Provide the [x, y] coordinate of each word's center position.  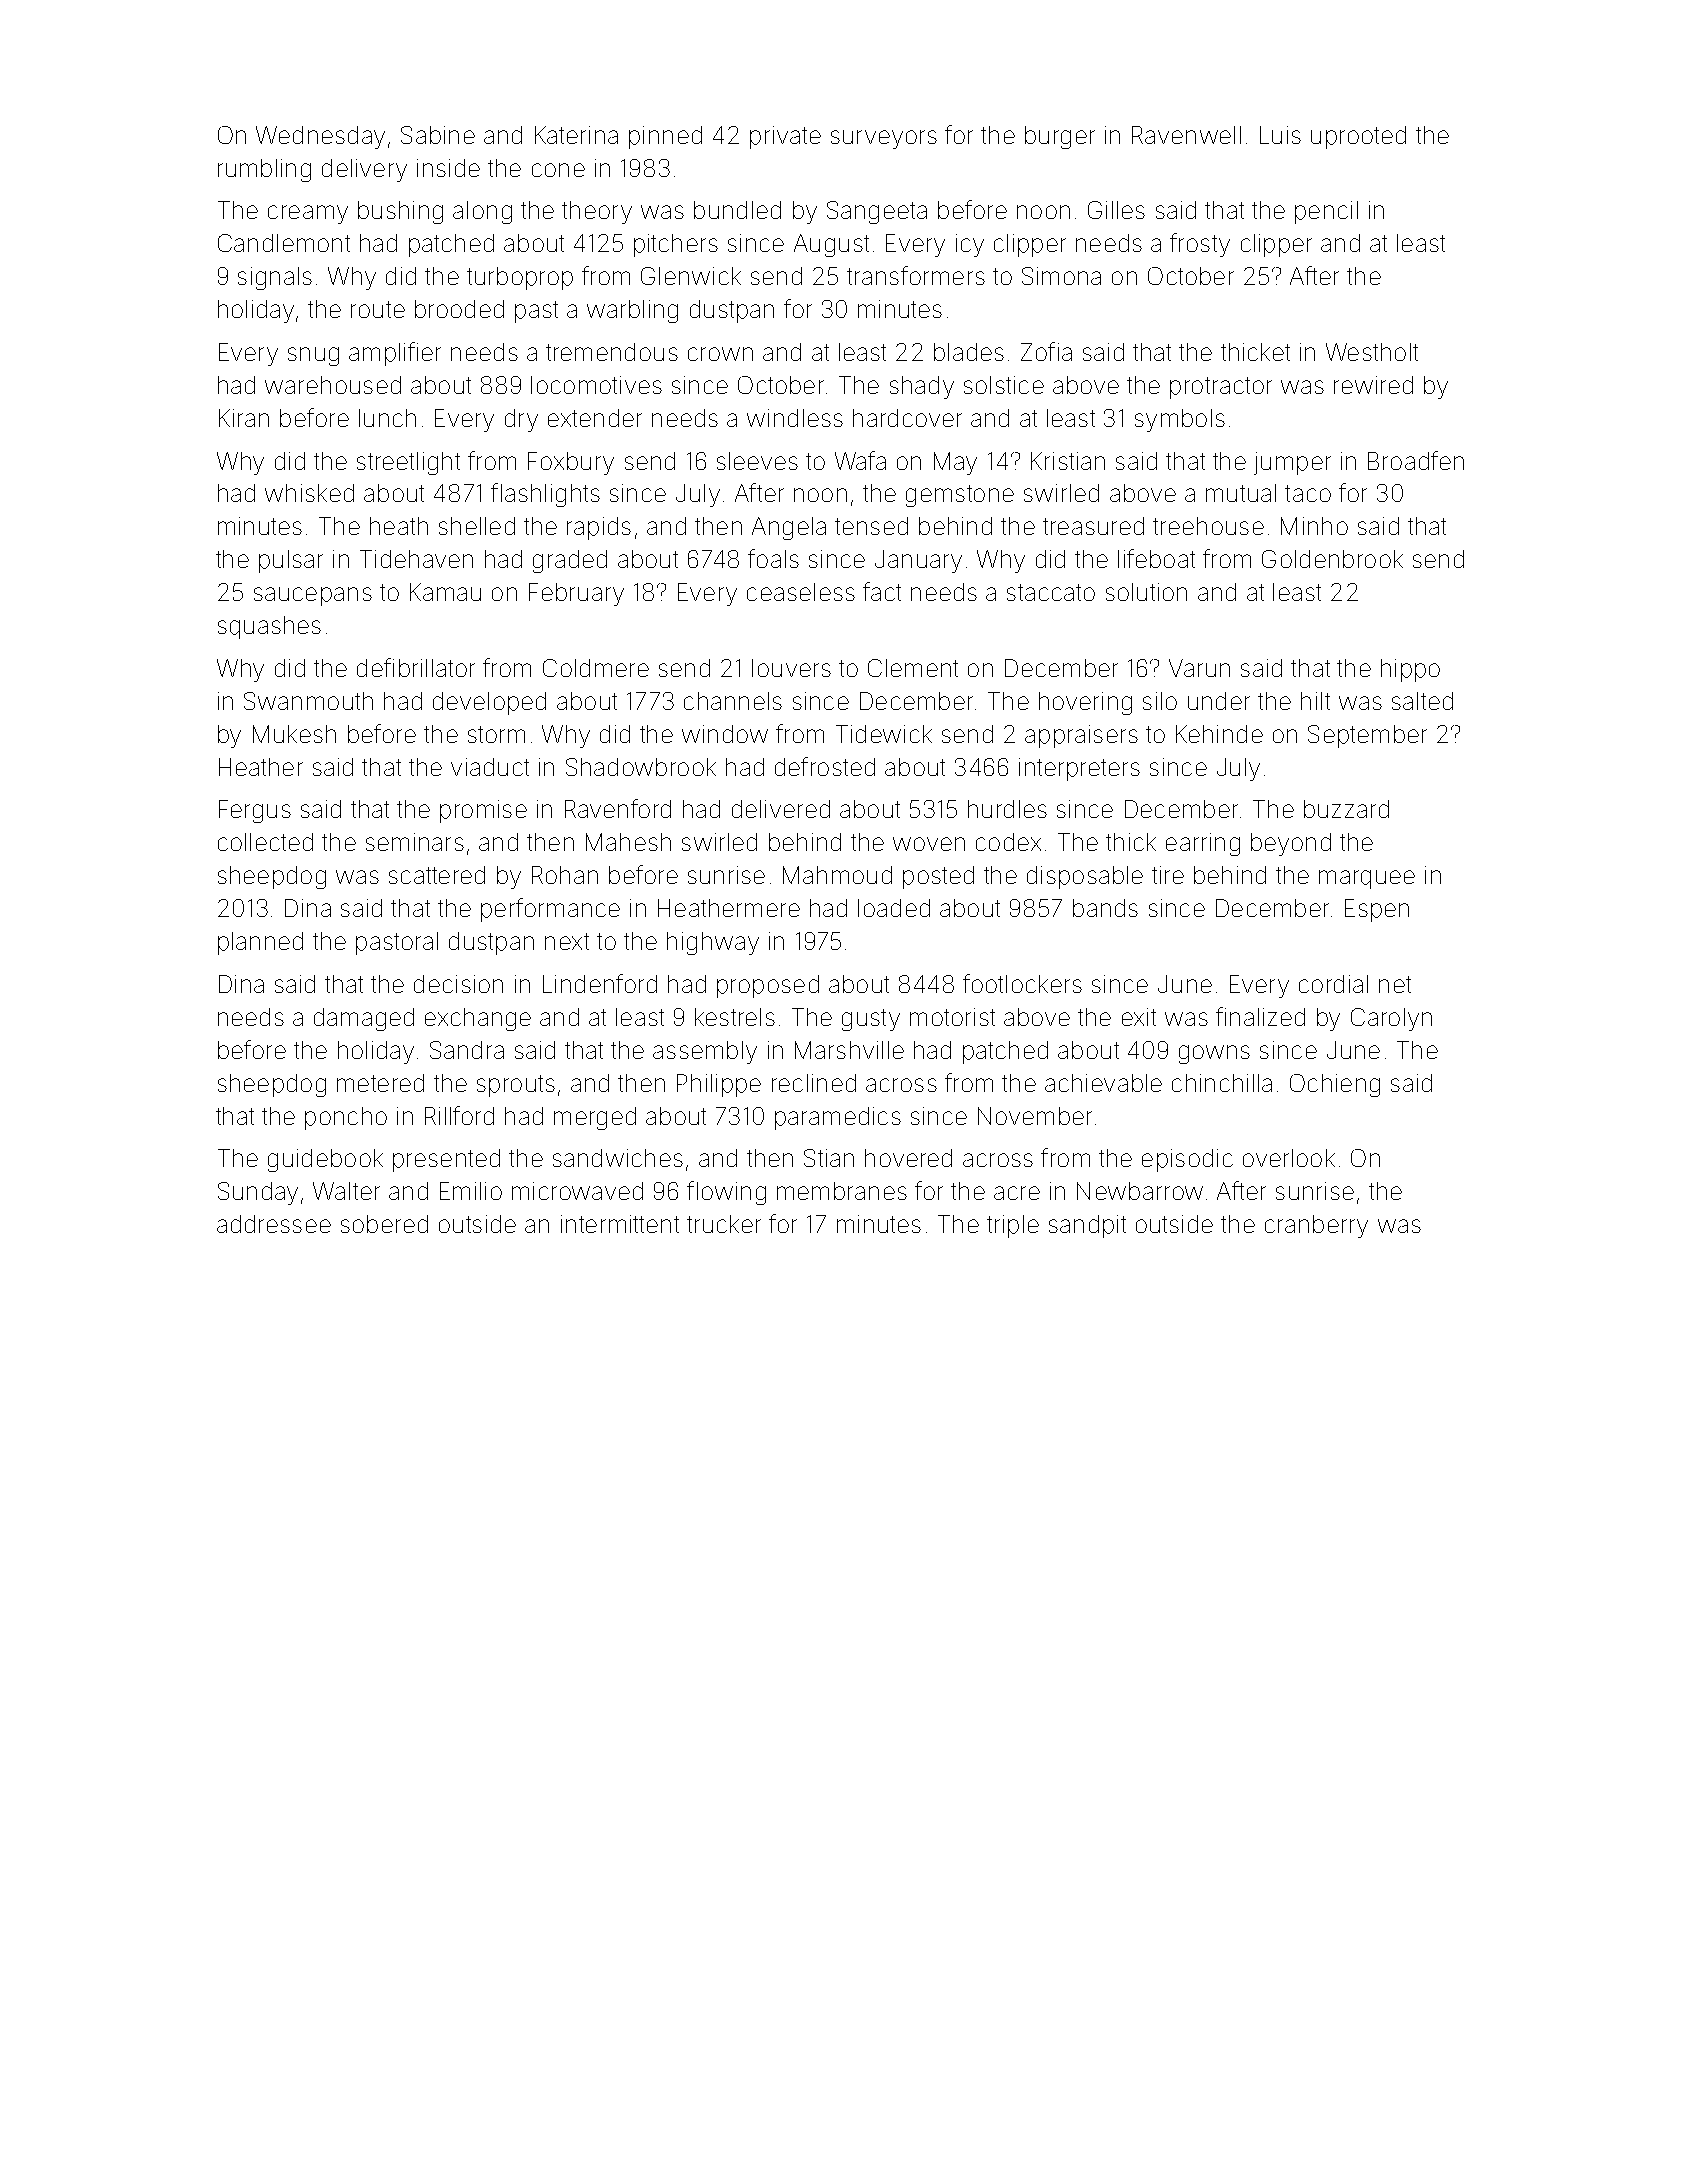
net [1395, 984]
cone [558, 170]
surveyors [884, 139]
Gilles [1116, 210]
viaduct [490, 767]
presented [446, 1160]
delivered [781, 809]
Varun [1199, 668]
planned [260, 943]
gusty [871, 1020]
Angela [789, 528]
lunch [387, 418]
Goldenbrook [1332, 559]
